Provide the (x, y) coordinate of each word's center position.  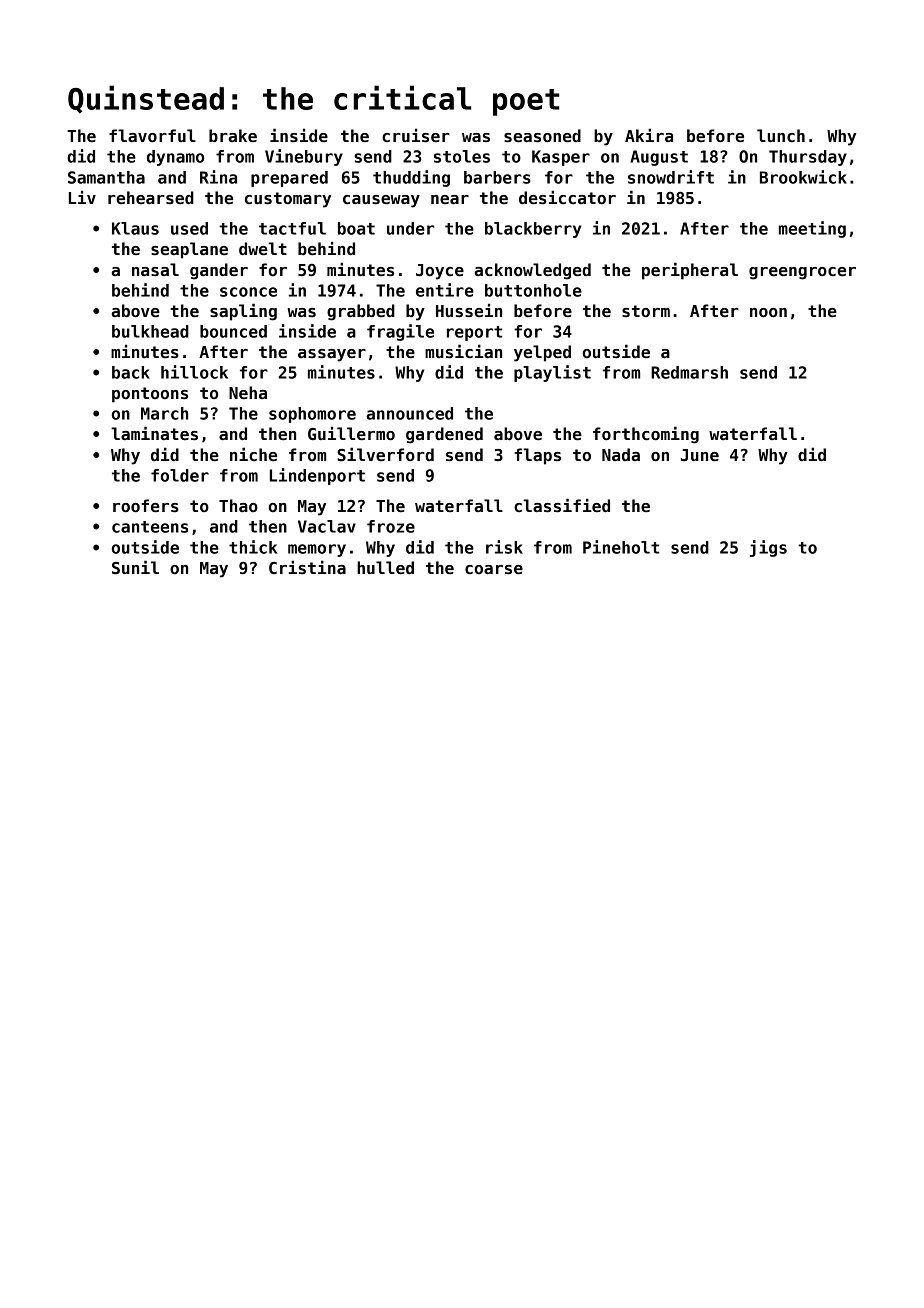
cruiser (416, 135)
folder (180, 475)
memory (317, 550)
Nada (621, 454)
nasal (155, 270)
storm (646, 311)
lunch (781, 136)
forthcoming (646, 435)
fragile (400, 332)
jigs (768, 548)
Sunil (135, 567)
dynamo (175, 158)
